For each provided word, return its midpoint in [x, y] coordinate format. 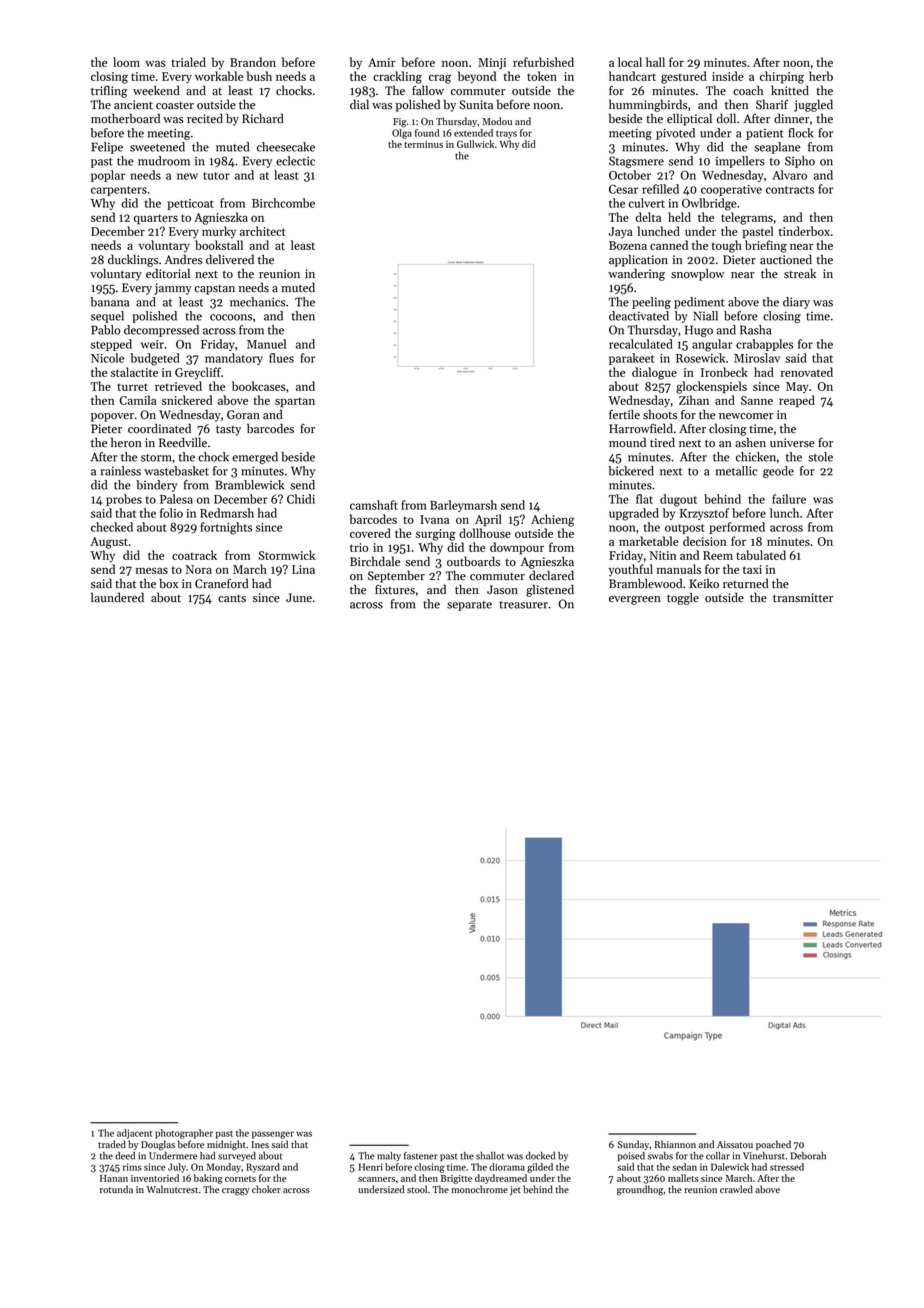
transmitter [803, 598]
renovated [807, 372]
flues [281, 358]
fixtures [395, 590]
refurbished [543, 62]
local [630, 62]
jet [515, 1190]
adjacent [134, 1134]
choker [266, 1189]
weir [152, 344]
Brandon [253, 62]
